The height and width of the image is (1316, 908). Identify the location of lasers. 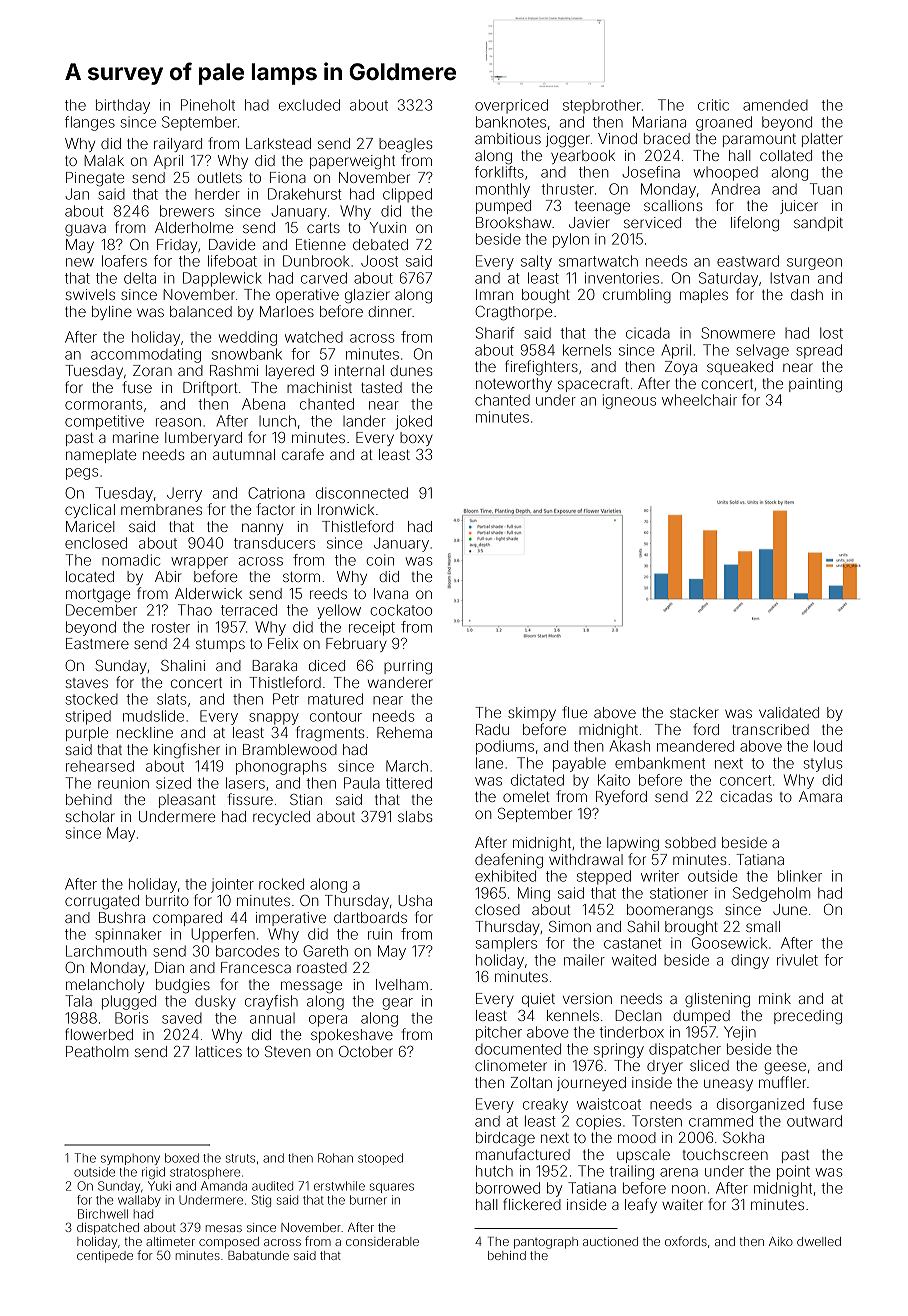
(245, 783).
